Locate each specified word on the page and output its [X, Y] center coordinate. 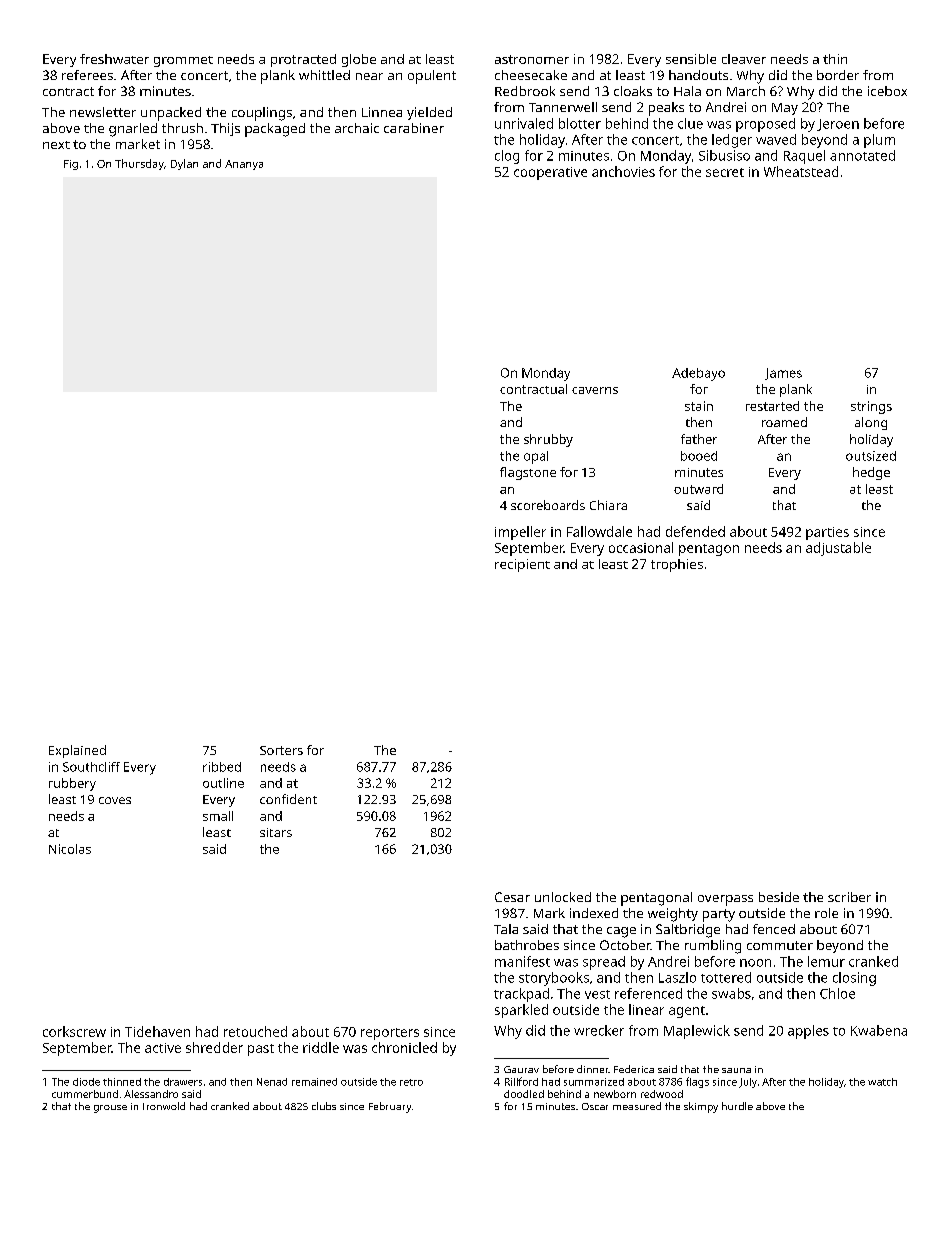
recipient [522, 565]
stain [699, 406]
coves [115, 800]
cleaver [744, 59]
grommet [183, 61]
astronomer [532, 59]
